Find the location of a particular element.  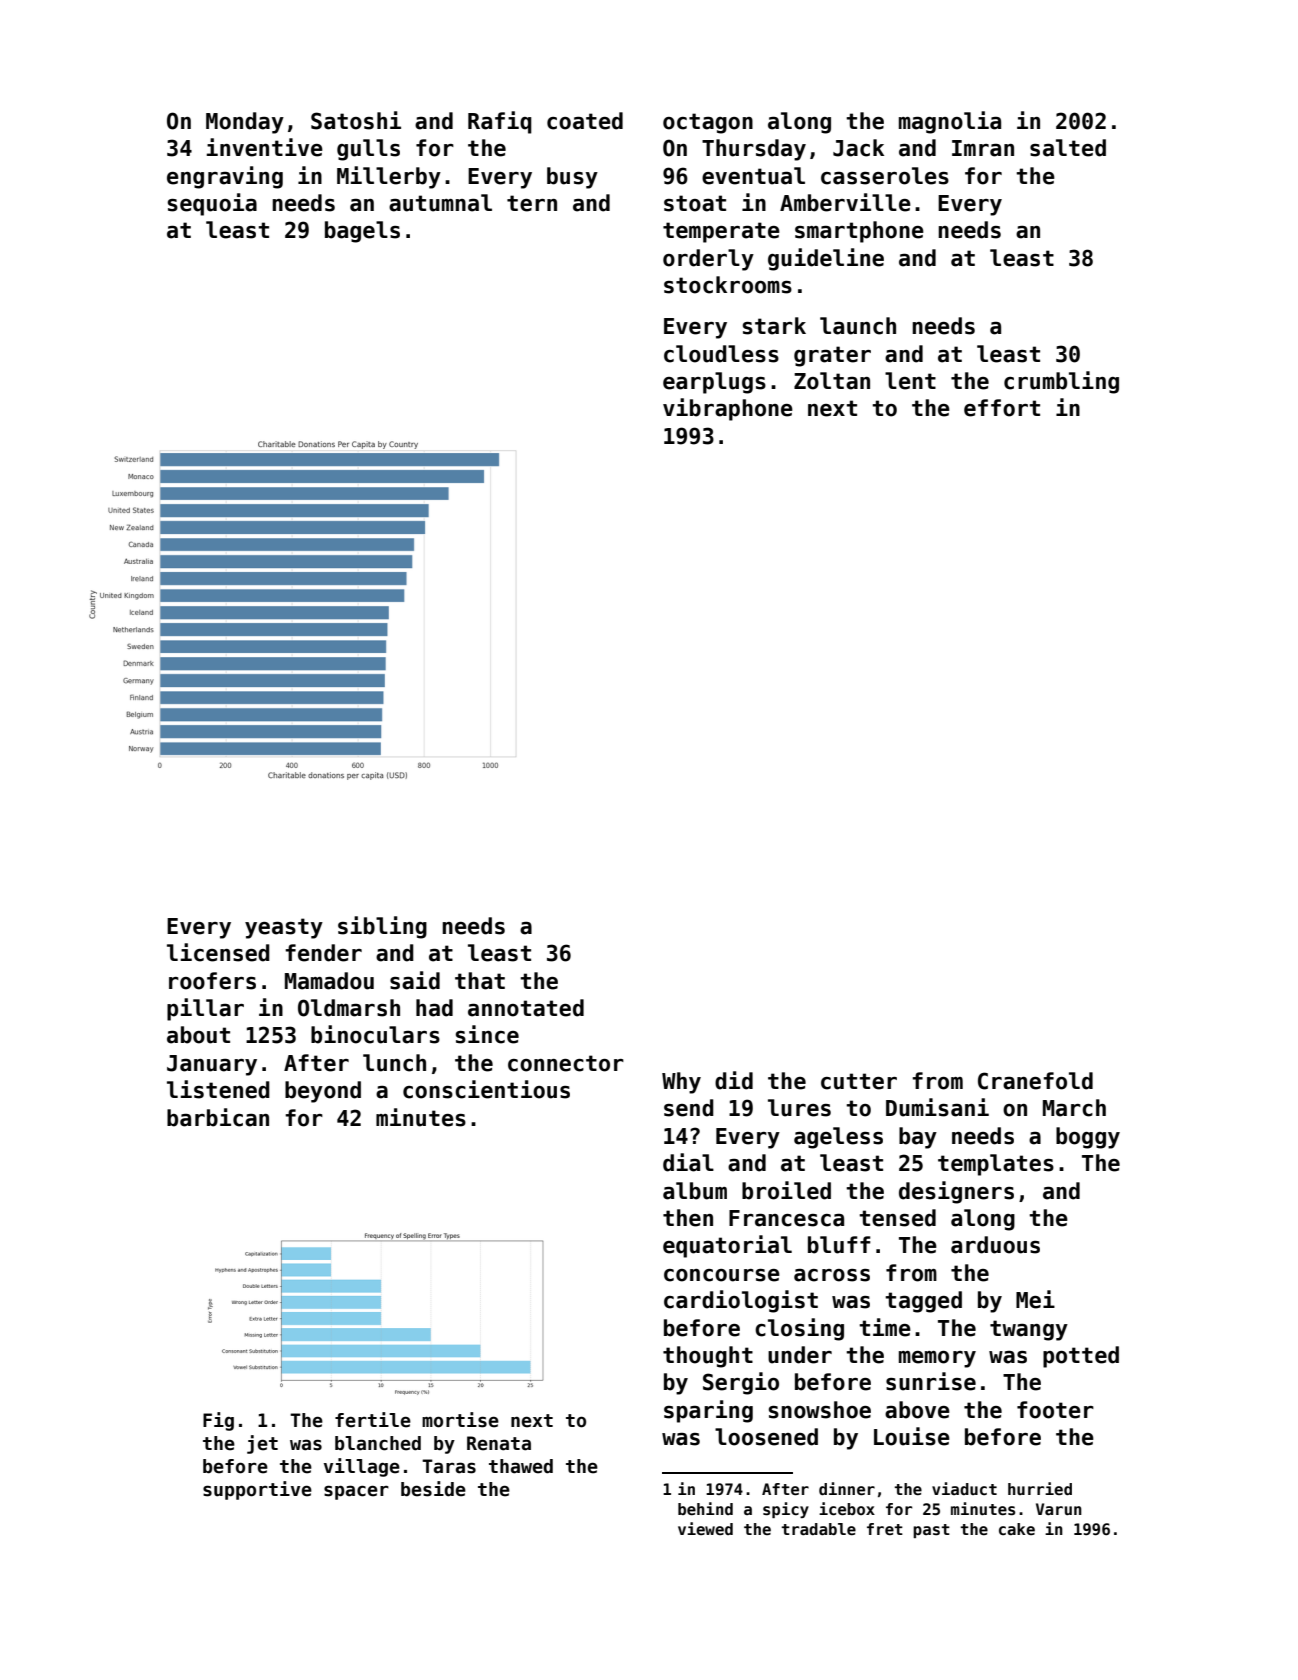

earplugs is located at coordinates (714, 383).
